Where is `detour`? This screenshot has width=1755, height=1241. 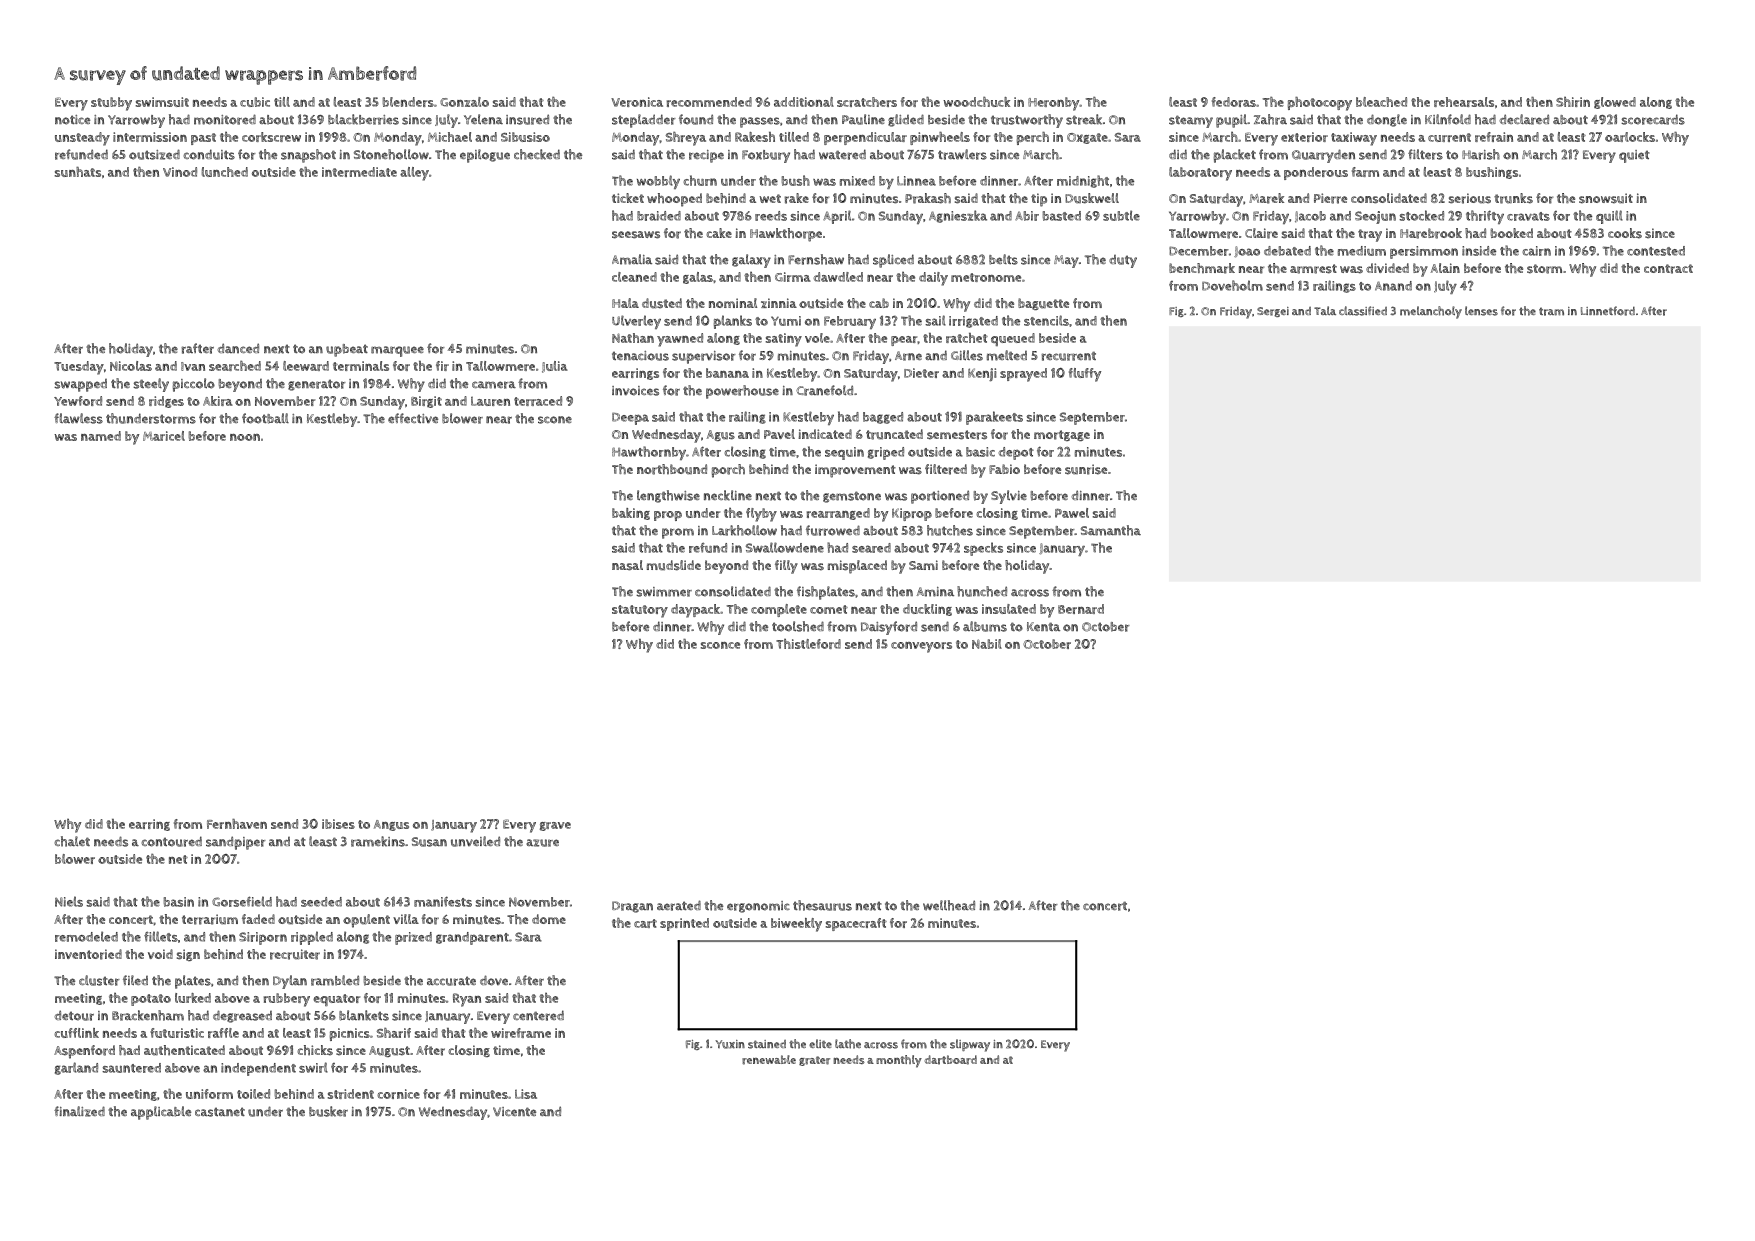
detour is located at coordinates (74, 1015).
